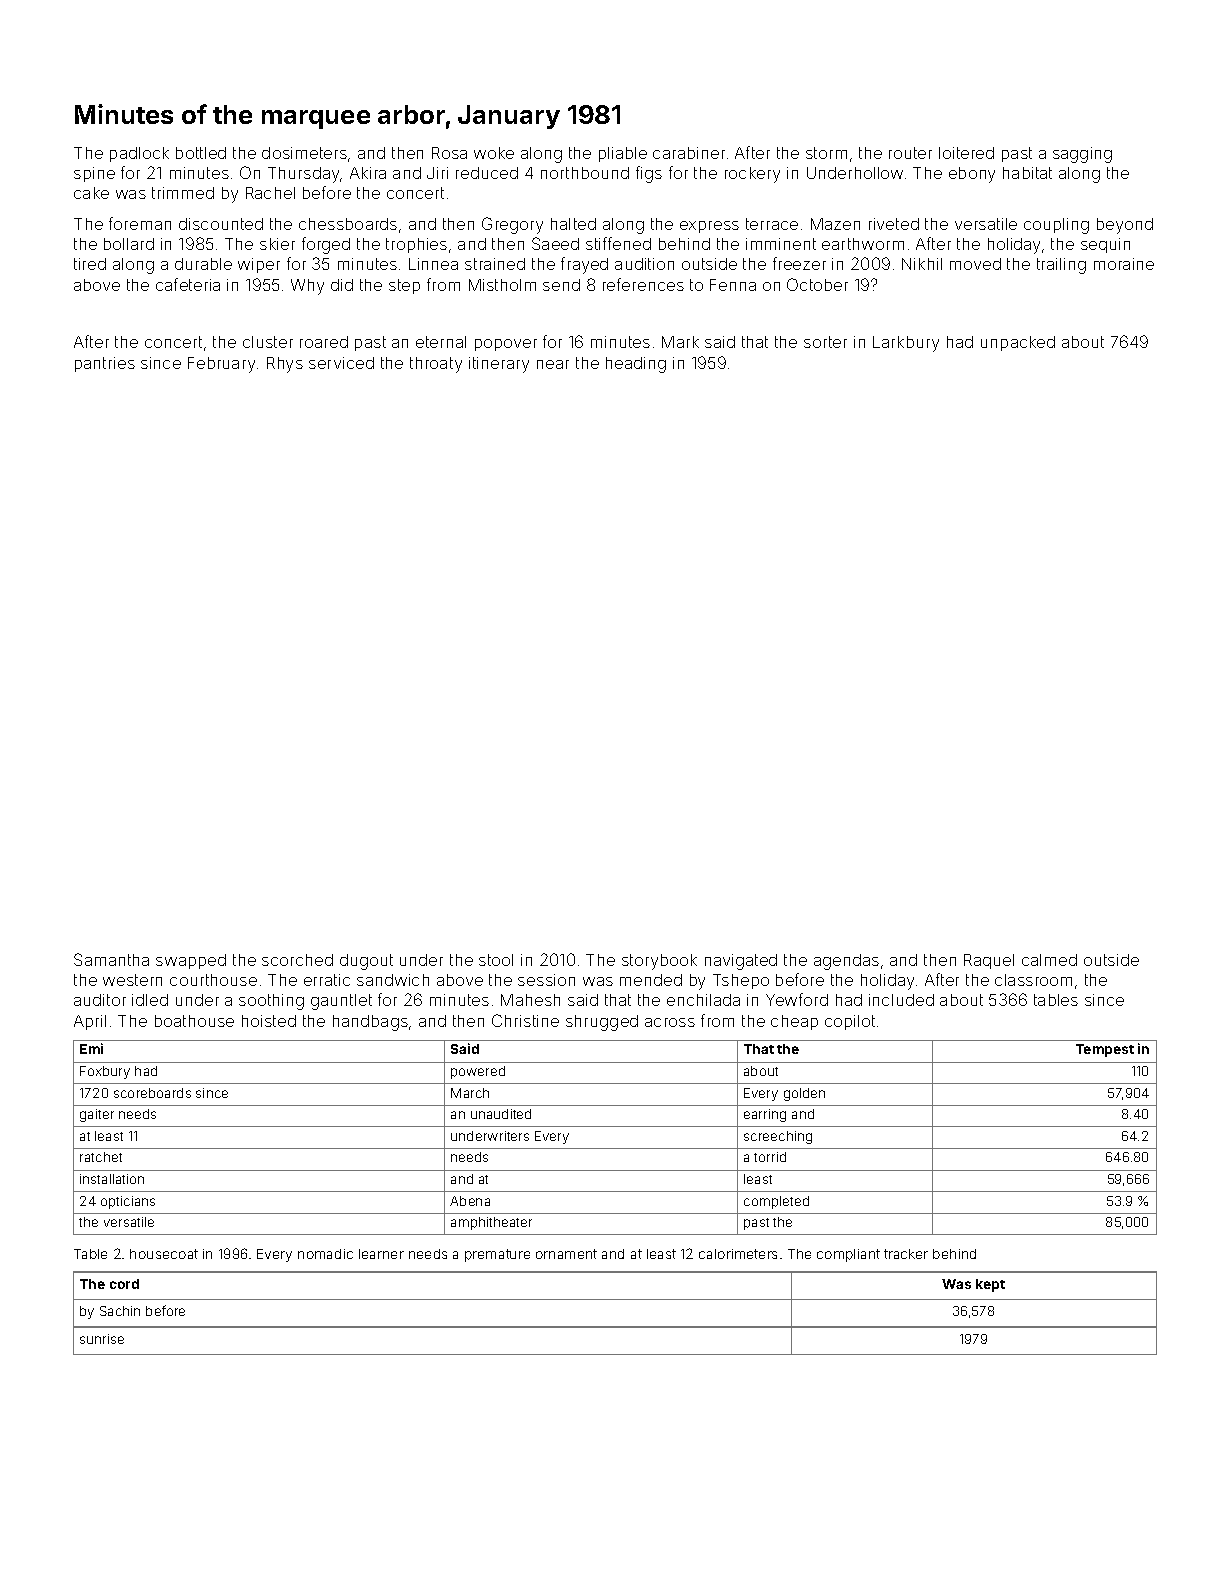 The image size is (1230, 1592). What do you see at coordinates (496, 960) in the image?
I see `stool` at bounding box center [496, 960].
